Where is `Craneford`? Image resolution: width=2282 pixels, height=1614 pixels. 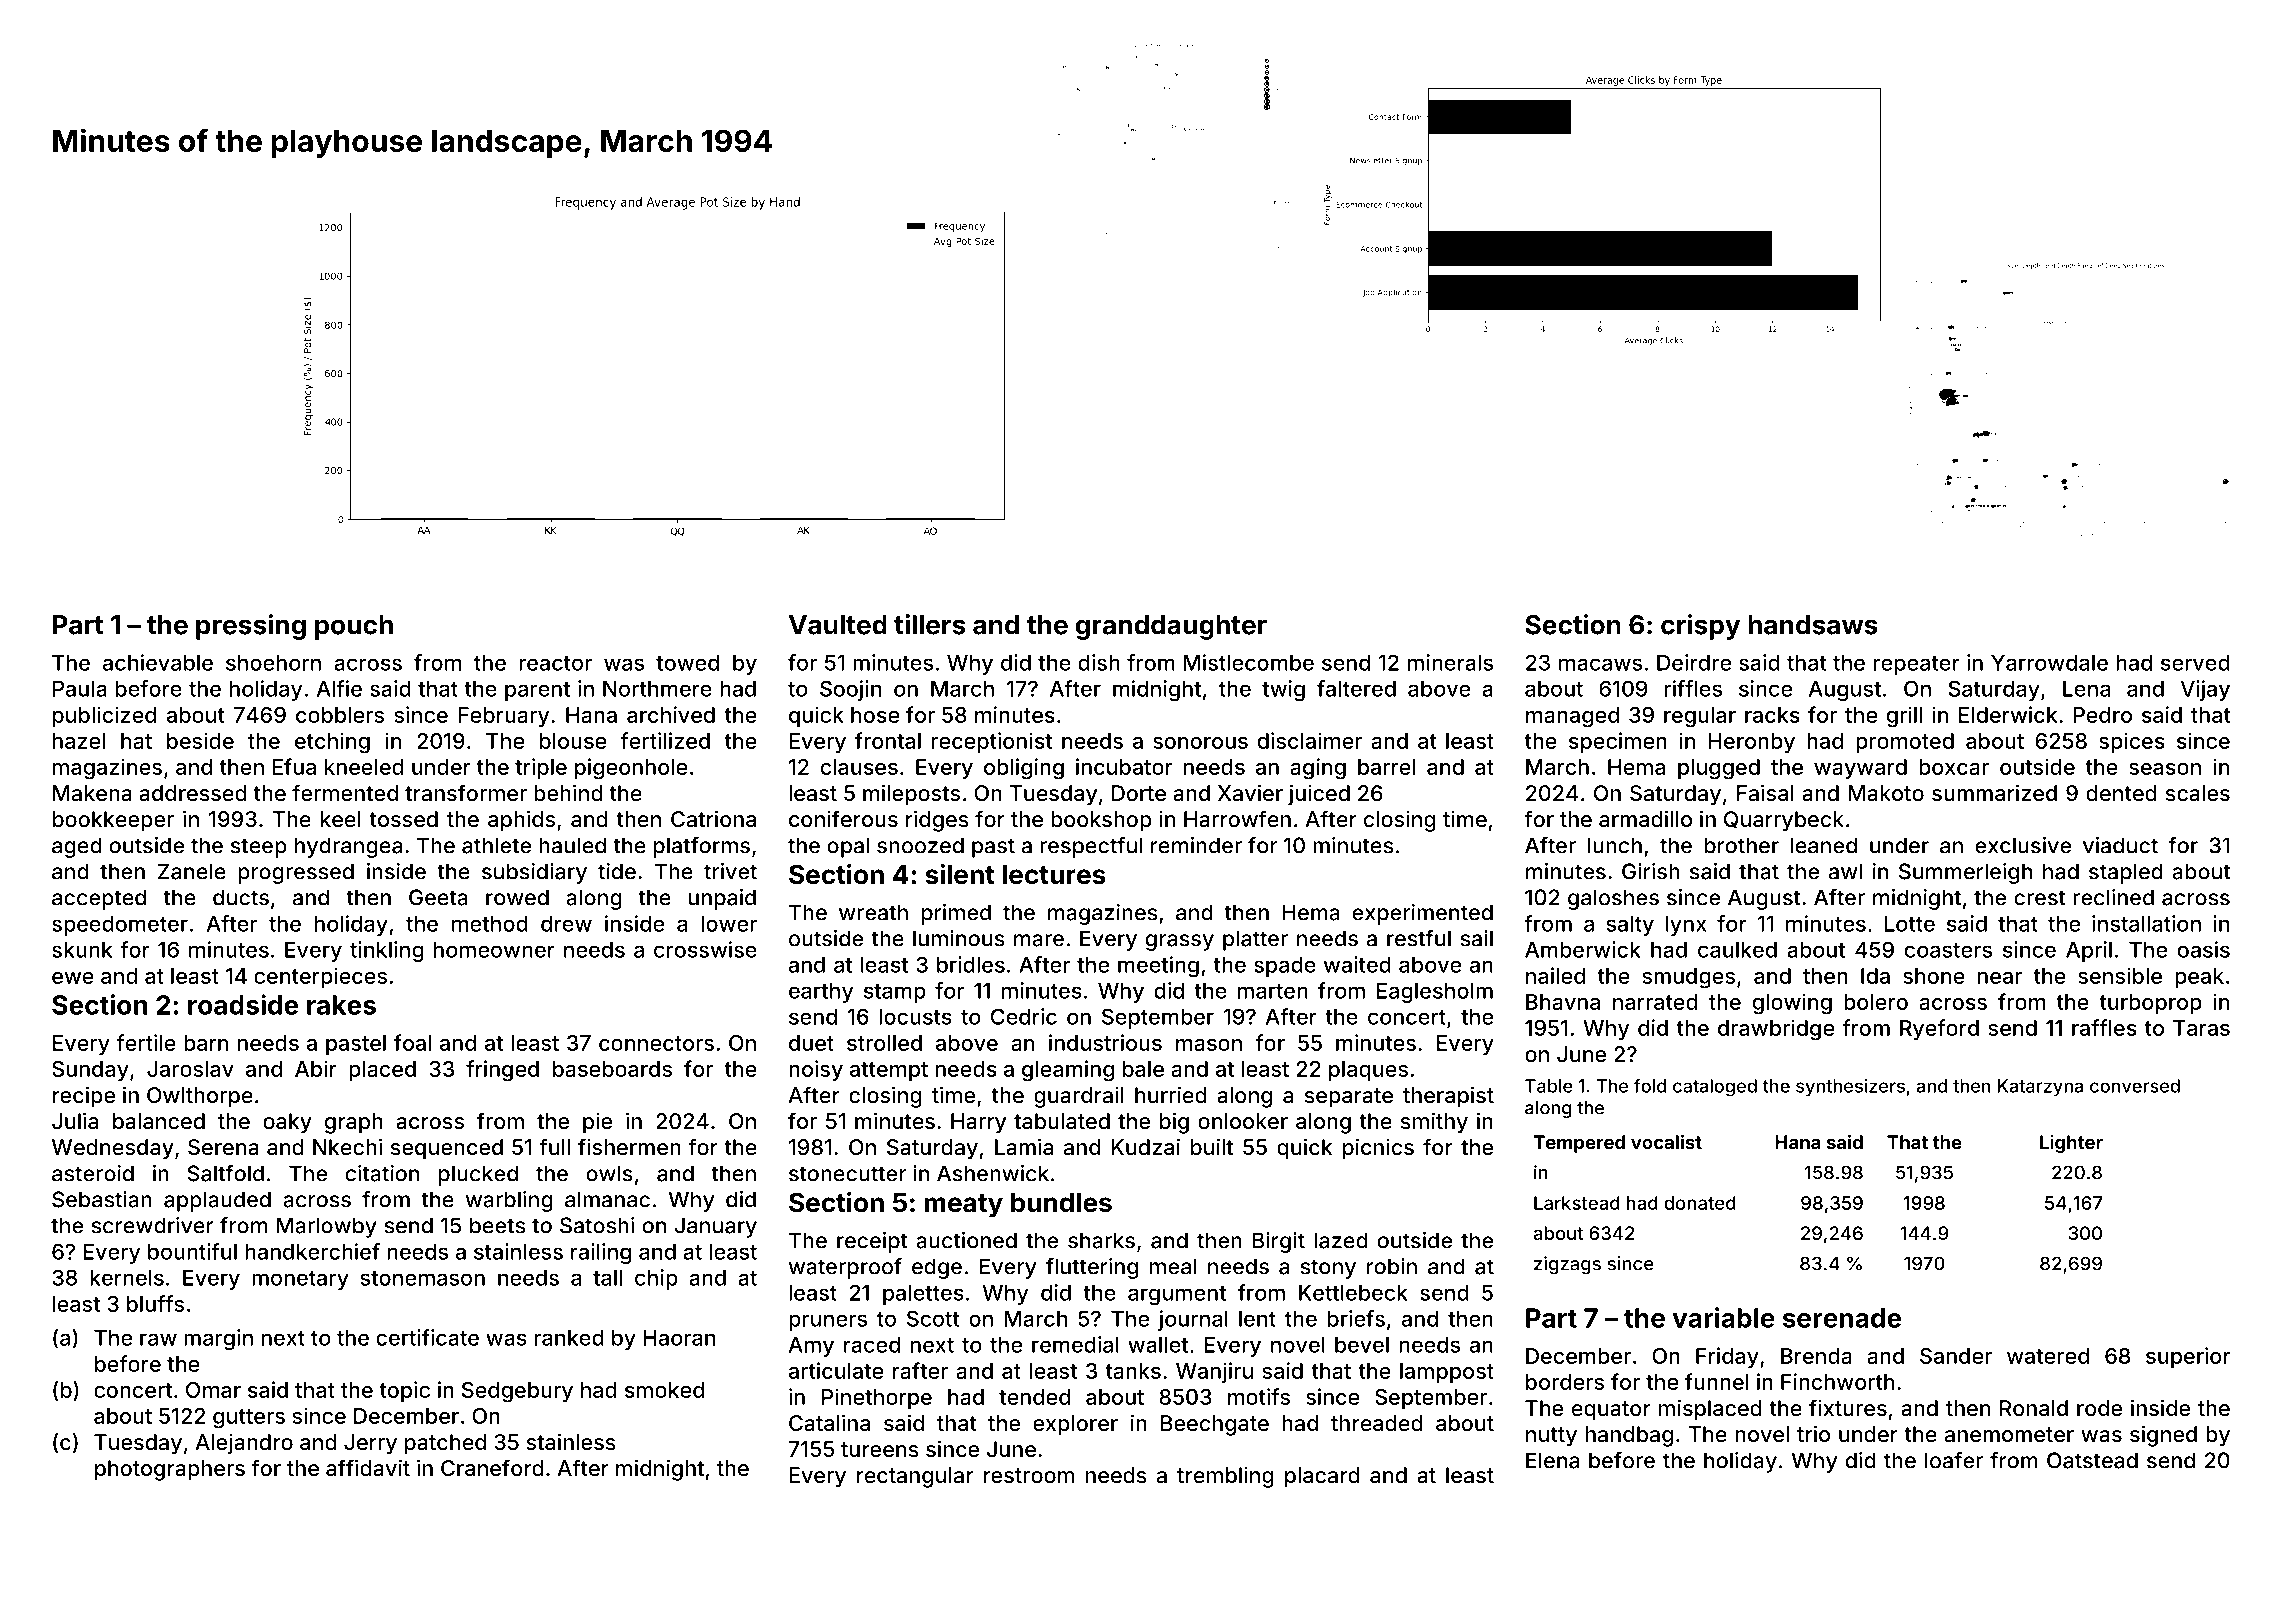
Craneford is located at coordinates (492, 1467).
